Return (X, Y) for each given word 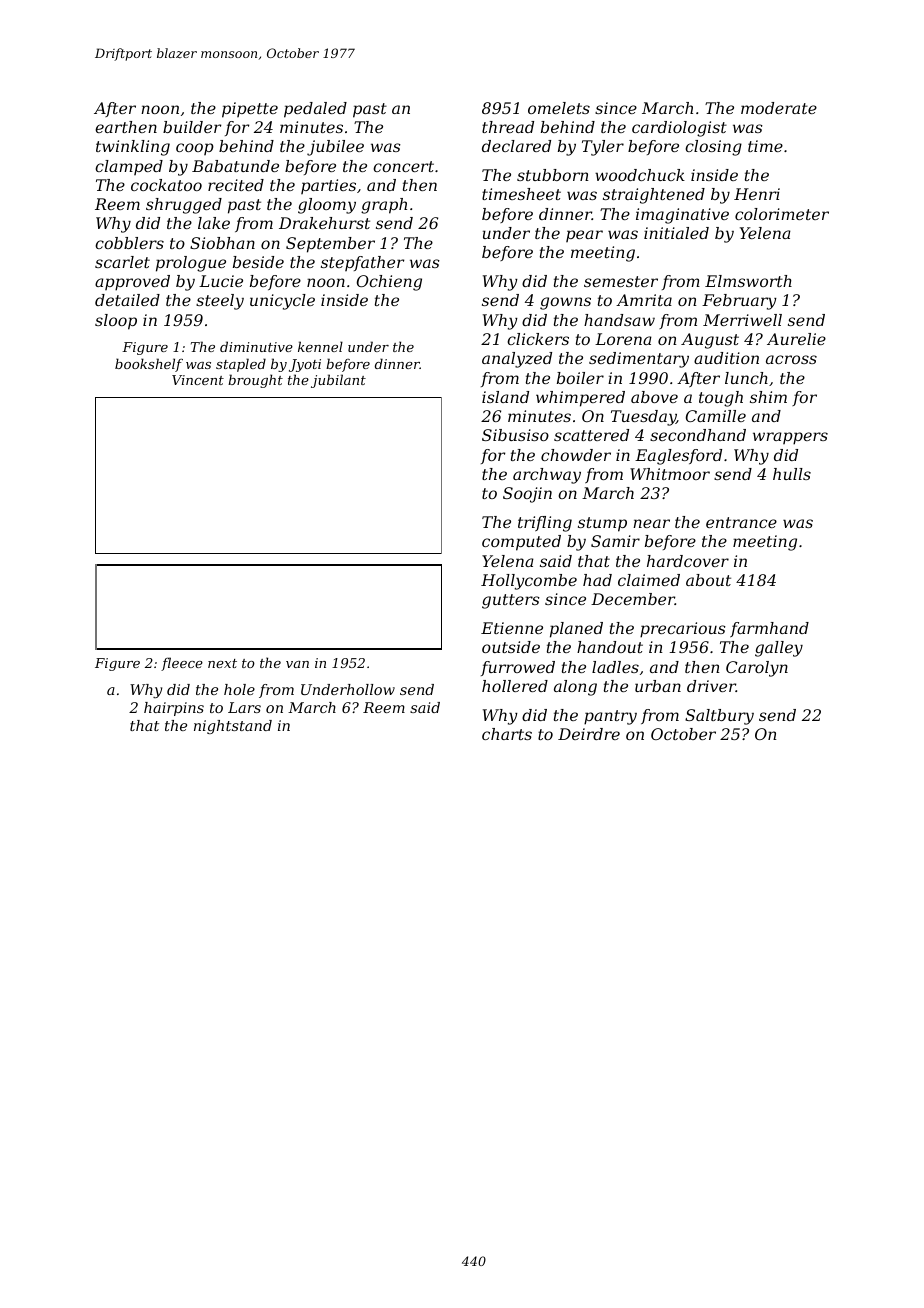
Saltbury (719, 717)
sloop (116, 322)
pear (584, 236)
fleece (182, 664)
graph (384, 206)
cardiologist (679, 129)
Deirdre (589, 734)
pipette (250, 110)
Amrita (644, 300)
